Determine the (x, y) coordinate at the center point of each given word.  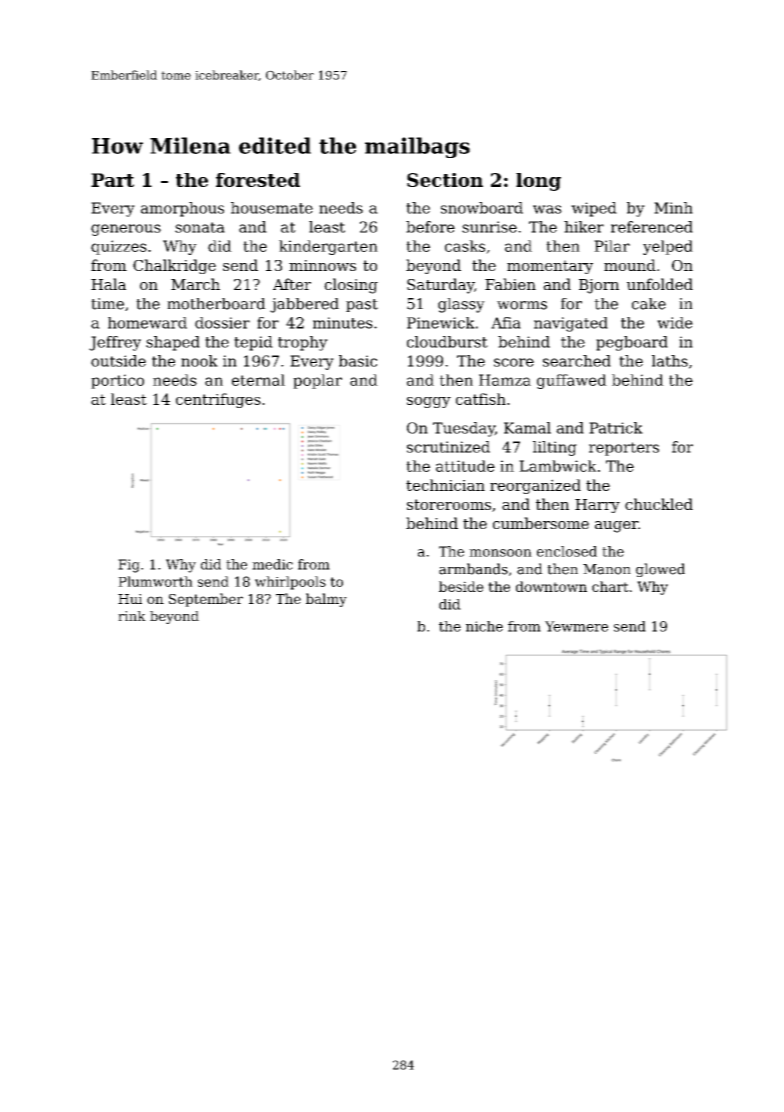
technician (445, 485)
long (538, 182)
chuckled (659, 504)
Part (112, 180)
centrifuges (218, 400)
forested (258, 180)
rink (132, 616)
